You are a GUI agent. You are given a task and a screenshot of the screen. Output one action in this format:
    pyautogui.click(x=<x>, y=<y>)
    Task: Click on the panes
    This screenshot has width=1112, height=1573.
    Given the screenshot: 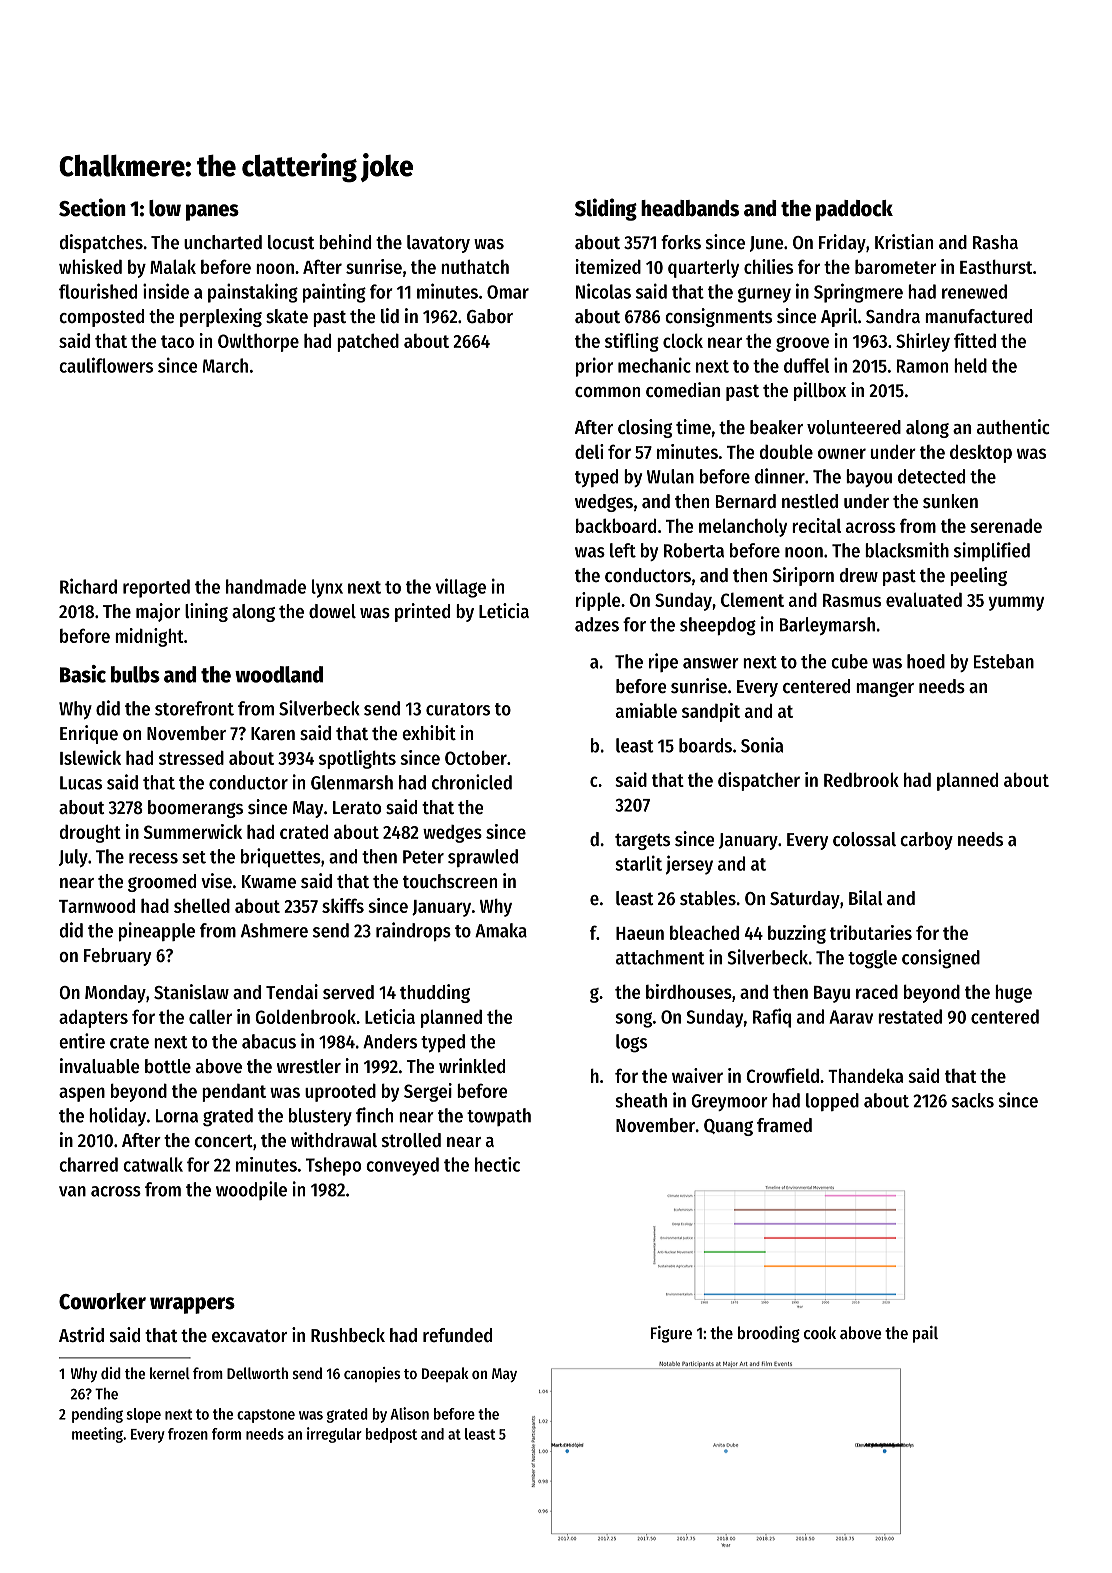 What is the action you would take?
    pyautogui.click(x=212, y=212)
